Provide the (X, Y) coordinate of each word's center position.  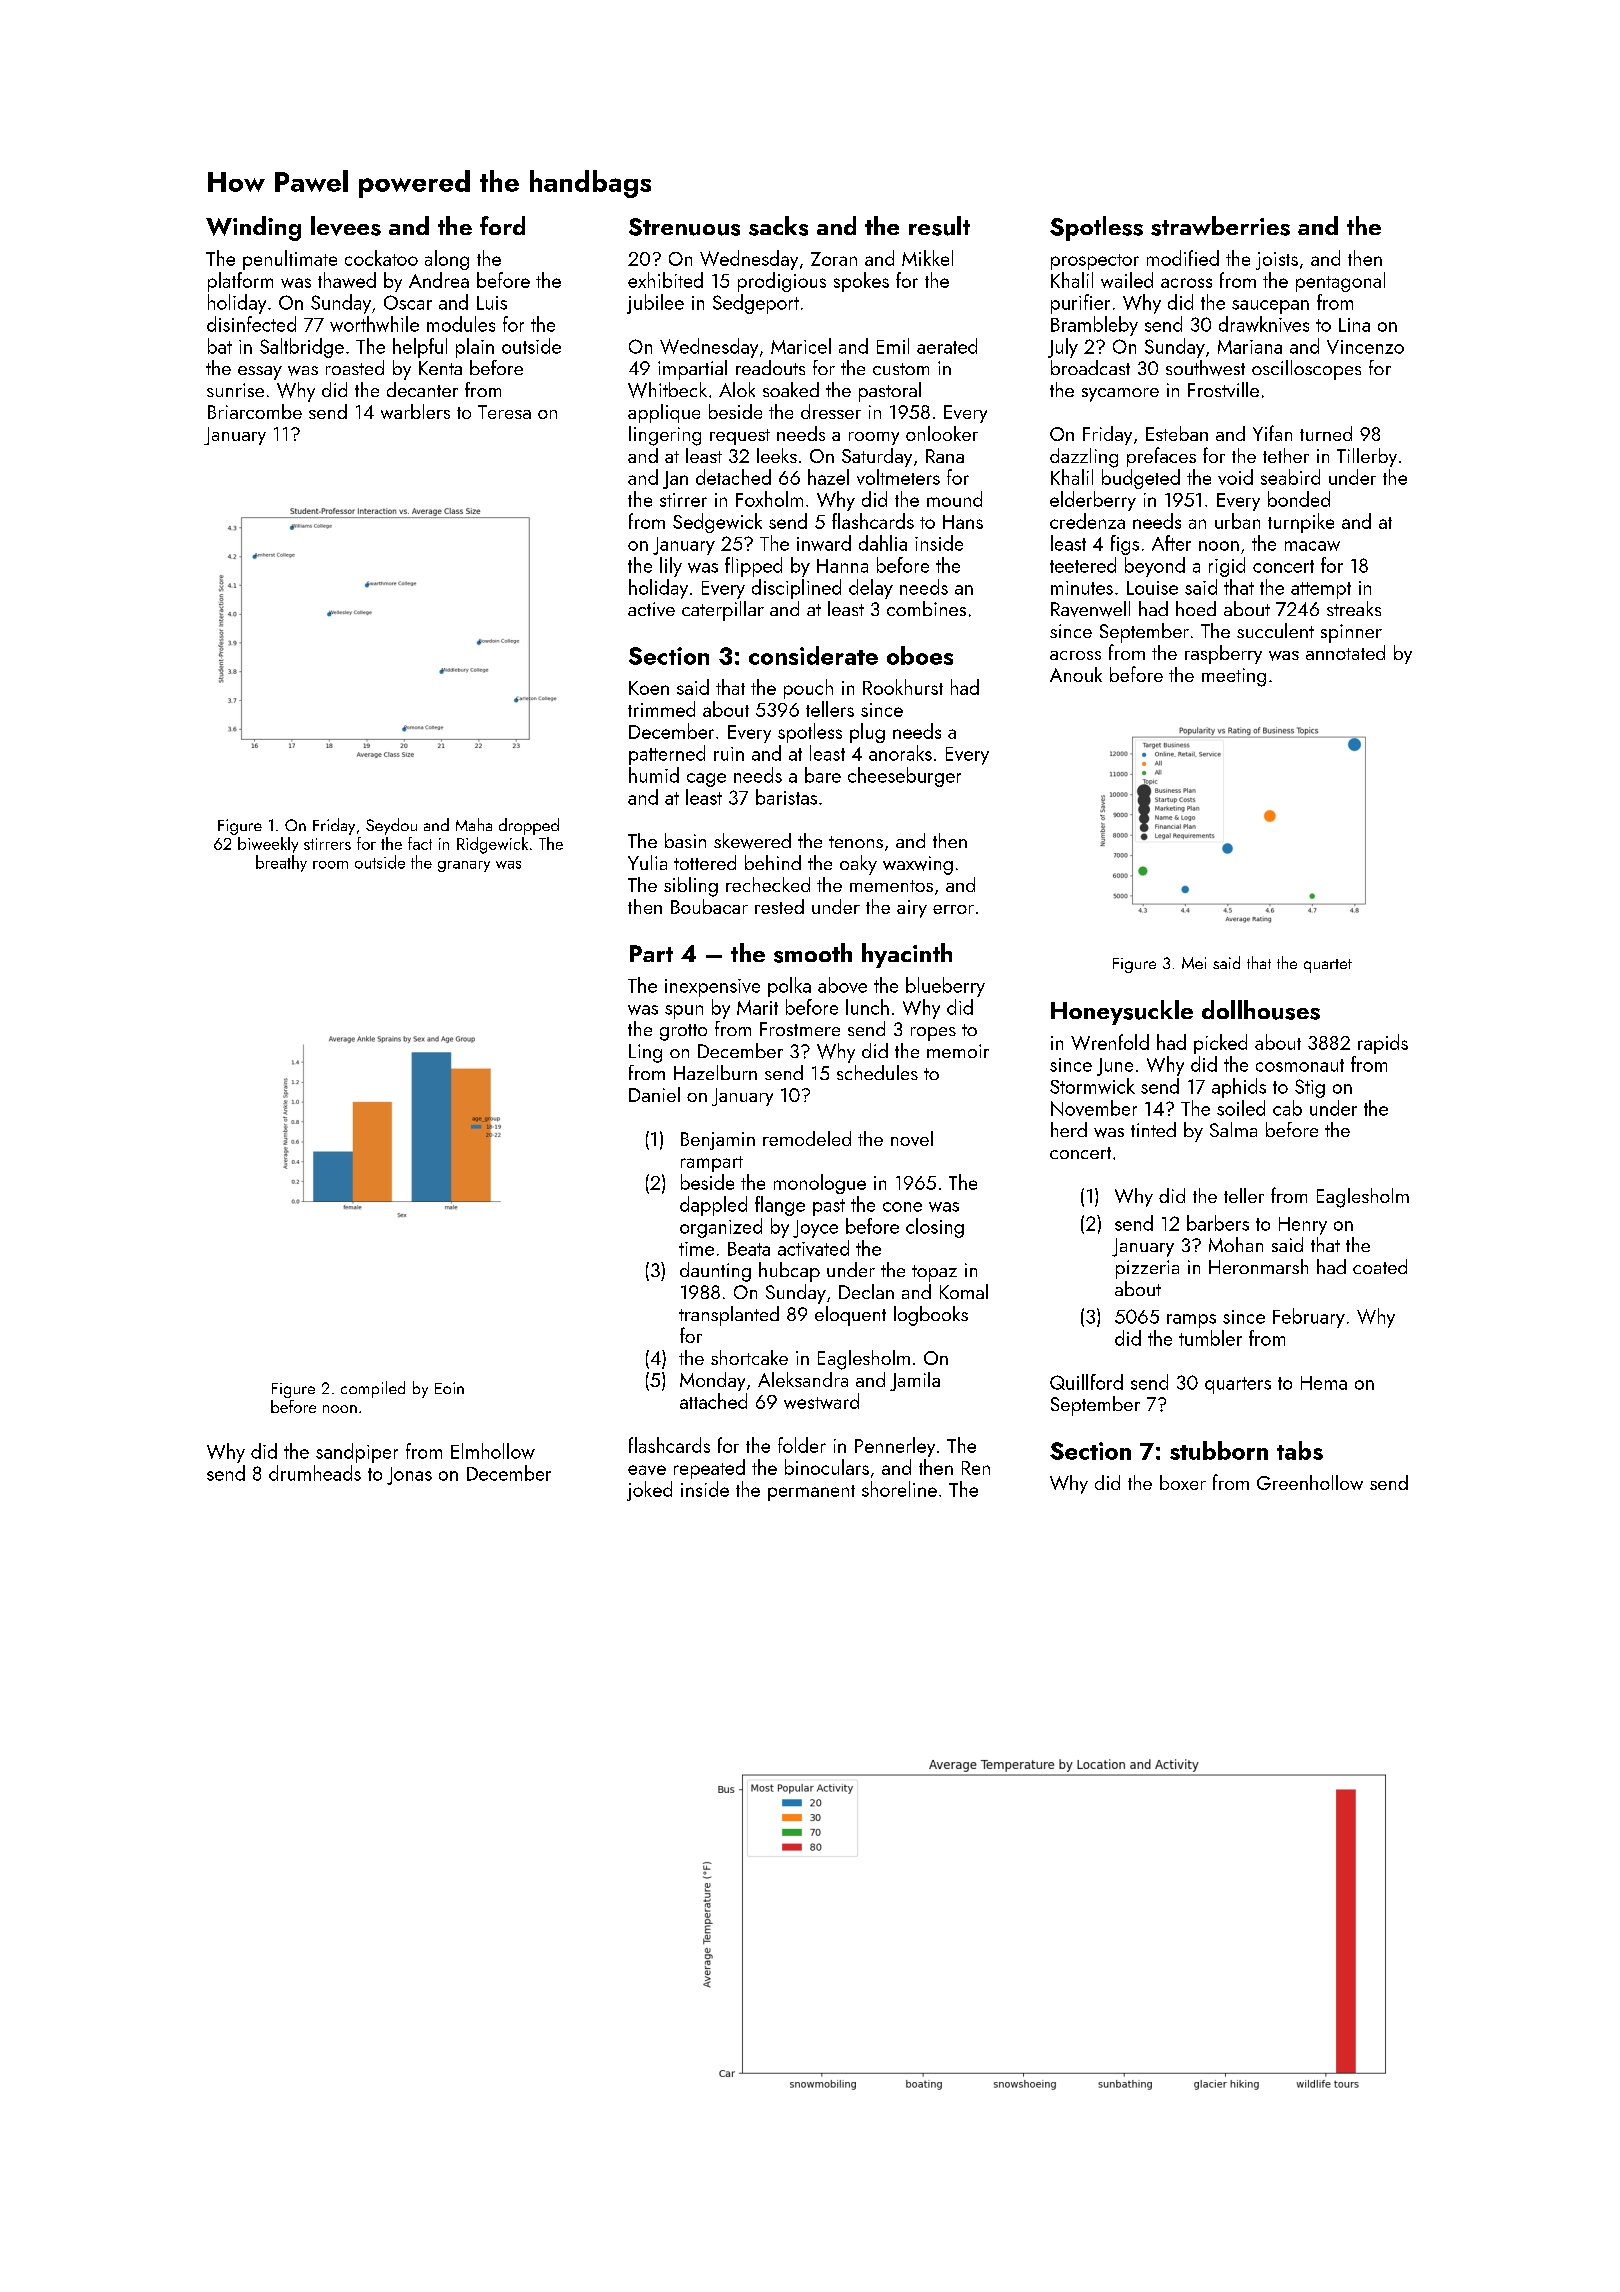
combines (926, 608)
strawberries (1220, 226)
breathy (281, 863)
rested (779, 906)
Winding (253, 228)
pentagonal (1340, 282)
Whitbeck (667, 390)
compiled (373, 1389)
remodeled (807, 1138)
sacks (778, 226)
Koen (649, 688)
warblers (415, 411)
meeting (1234, 677)
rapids (1383, 1044)
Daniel (654, 1094)
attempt (1321, 590)
